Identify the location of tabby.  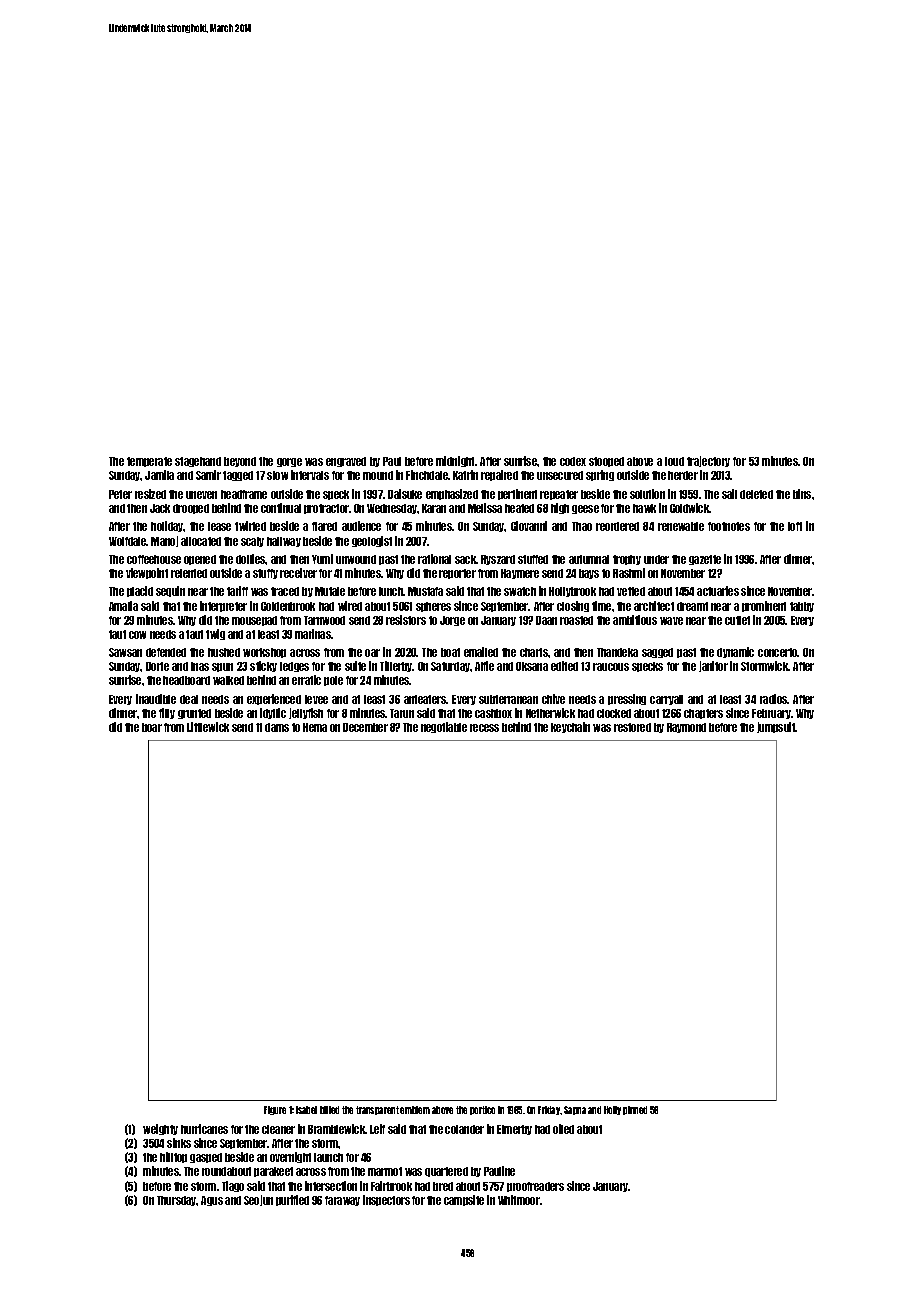
(802, 607).
